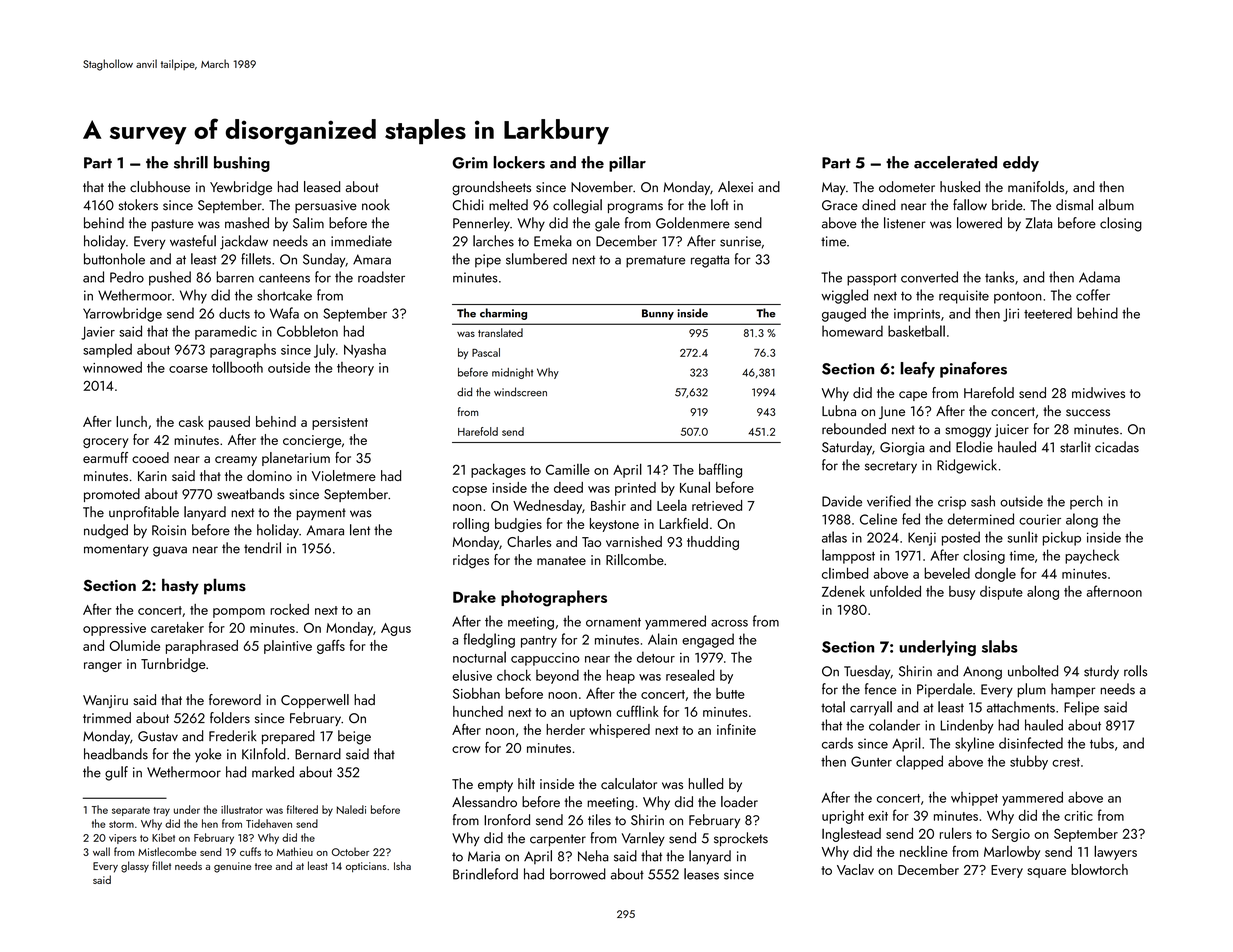  Describe the element at coordinates (578, 874) in the screenshot. I see `borrowed` at that location.
